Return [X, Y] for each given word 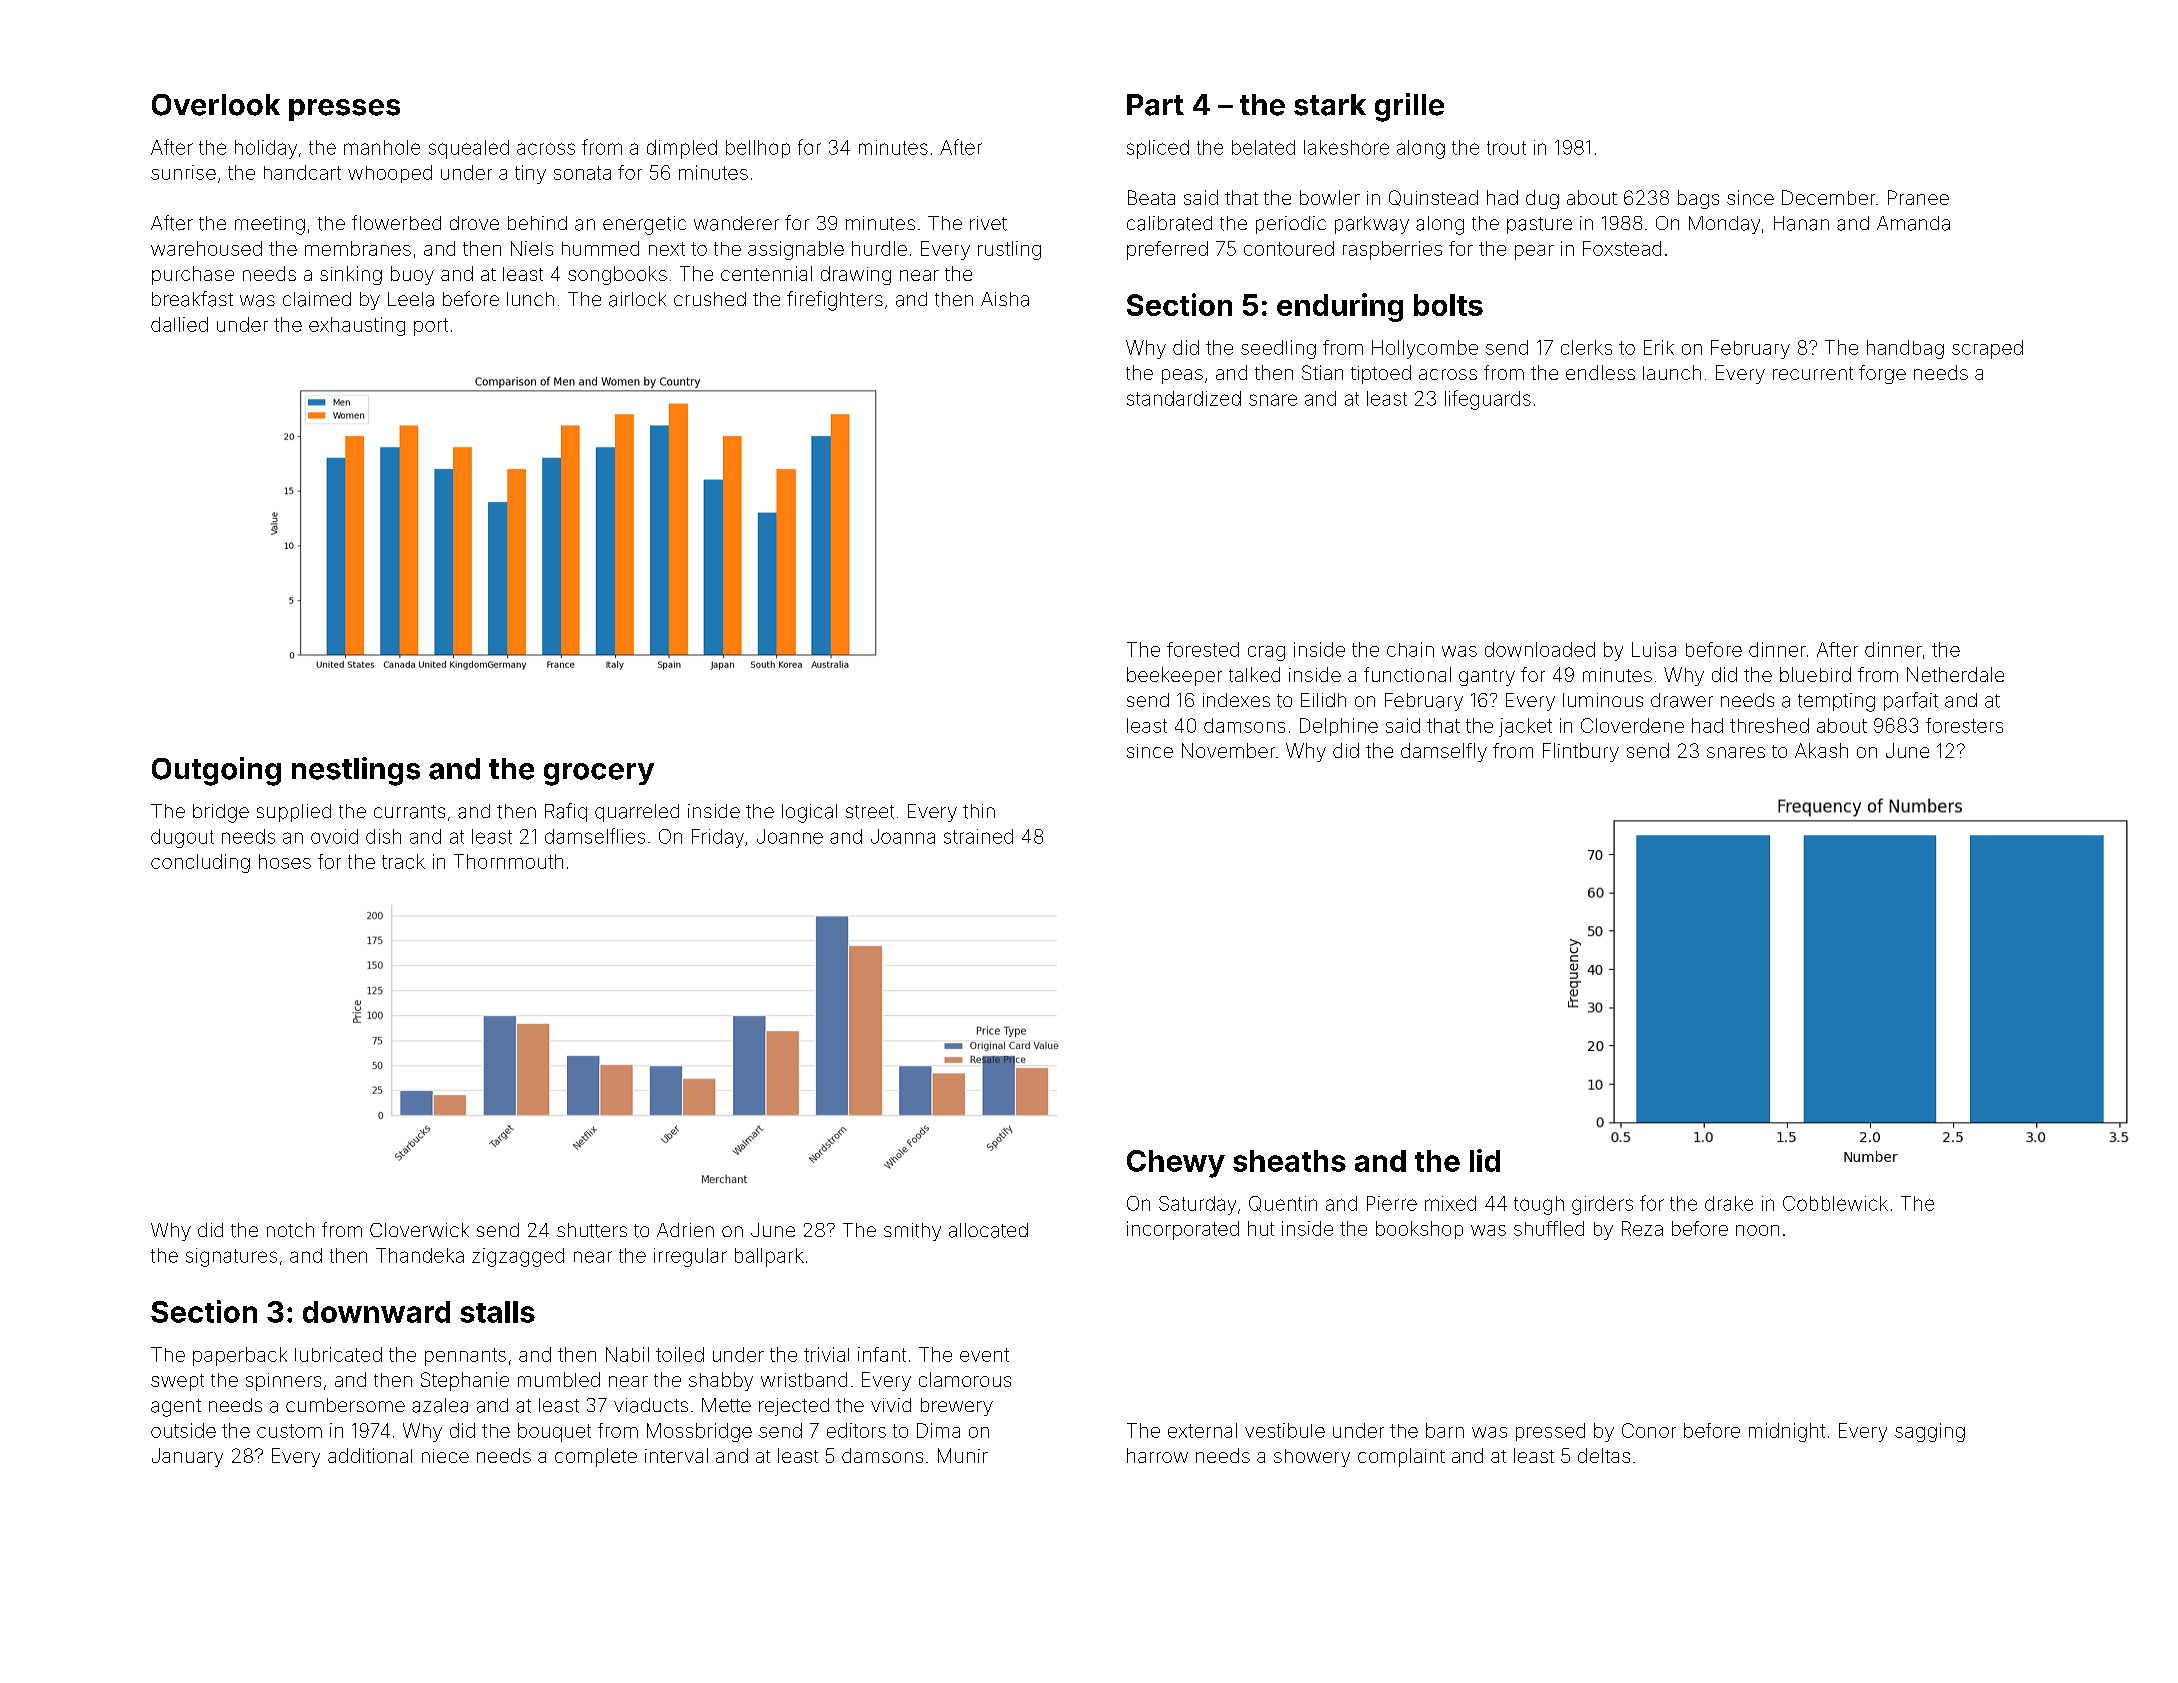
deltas [1604, 1455]
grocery [599, 774]
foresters [1964, 725]
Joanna [903, 836]
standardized [1184, 398]
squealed [469, 149]
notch [290, 1230]
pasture [1539, 225]
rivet [988, 223]
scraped [1987, 349]
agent [176, 1408]
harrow [1157, 1455]
